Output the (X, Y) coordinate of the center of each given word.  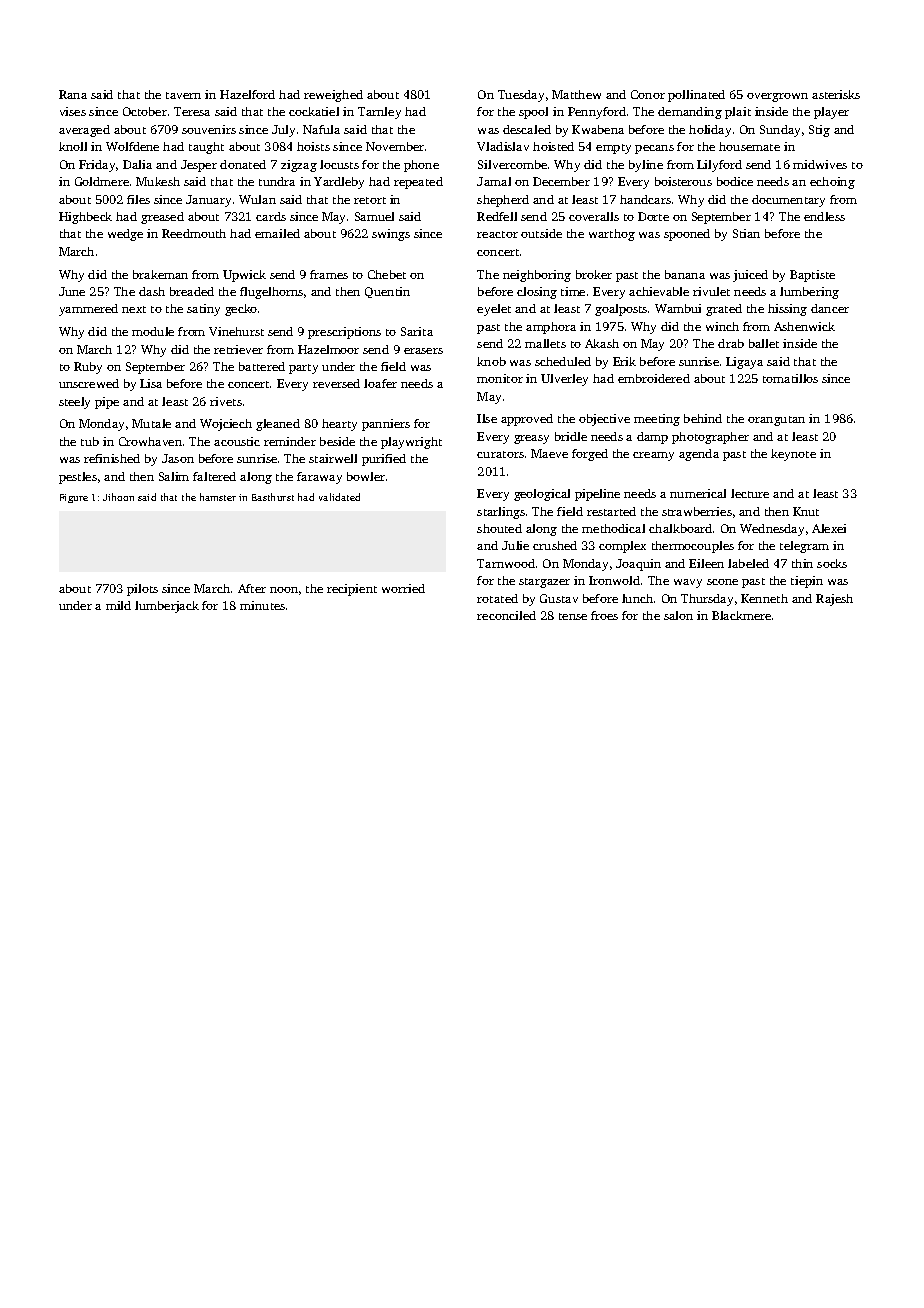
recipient (352, 590)
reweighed (333, 96)
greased (162, 218)
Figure (74, 498)
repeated (418, 183)
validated (339, 497)
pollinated (696, 96)
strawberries (697, 511)
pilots (142, 590)
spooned (687, 235)
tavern (183, 95)
